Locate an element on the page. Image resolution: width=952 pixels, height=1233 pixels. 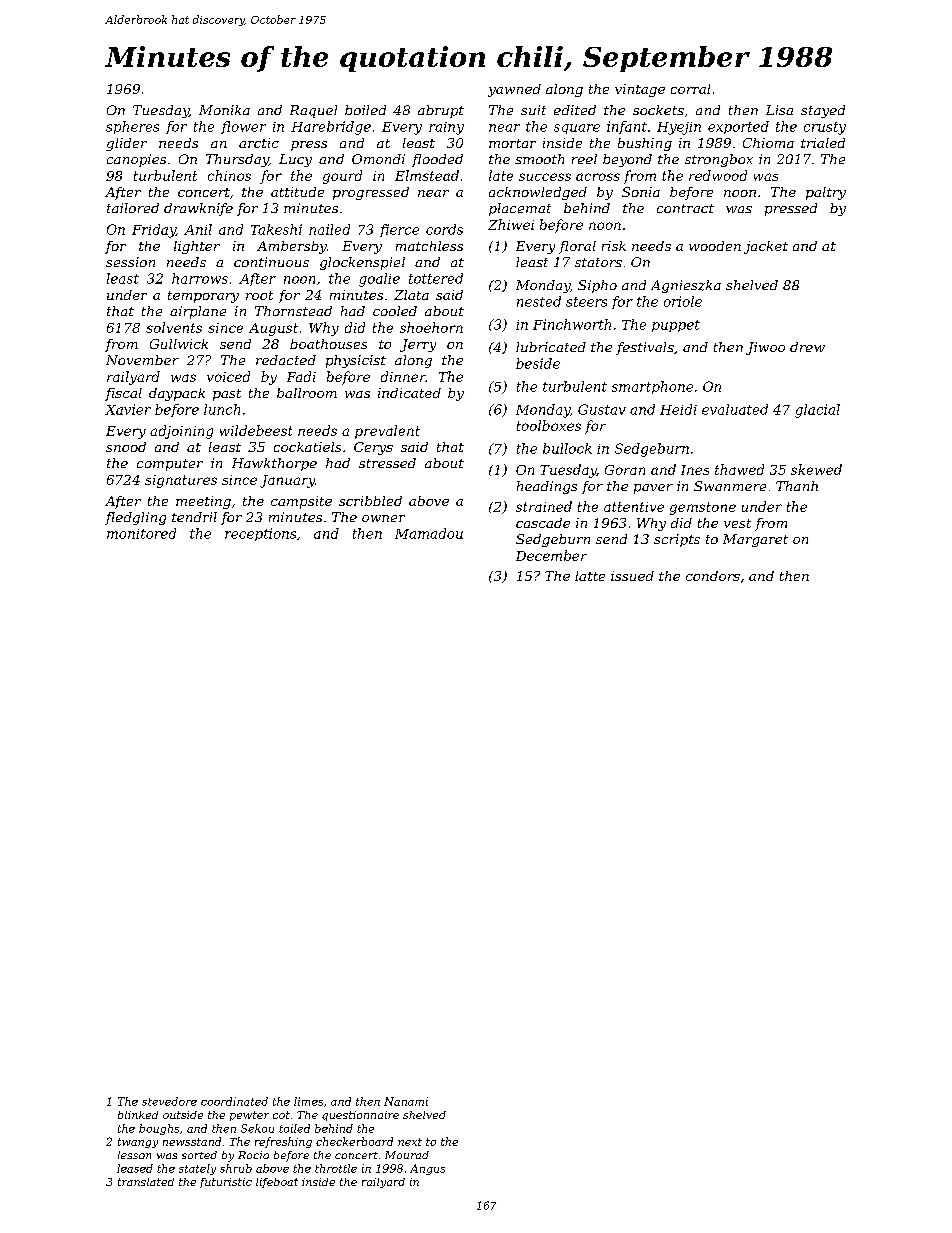
outside is located at coordinates (183, 1115).
